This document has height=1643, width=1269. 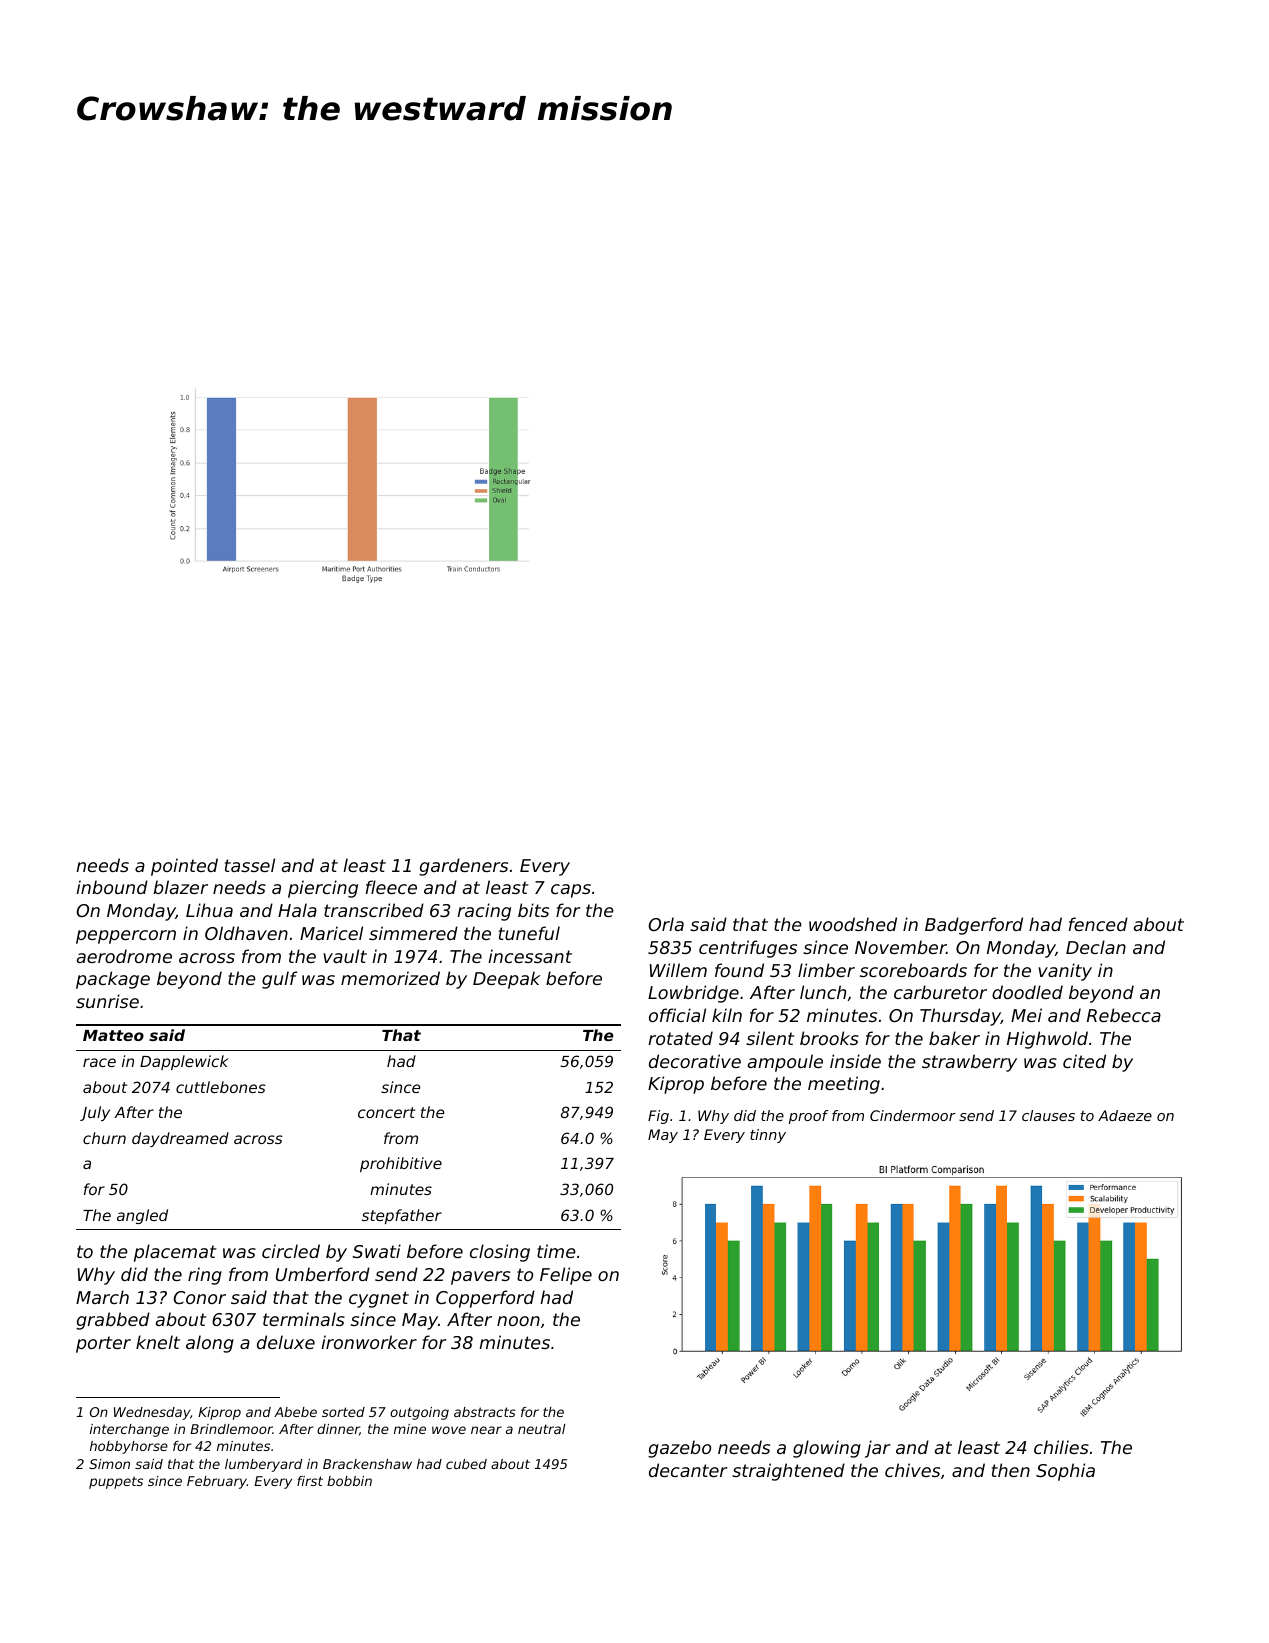 What do you see at coordinates (295, 1412) in the document?
I see `Abebe` at bounding box center [295, 1412].
